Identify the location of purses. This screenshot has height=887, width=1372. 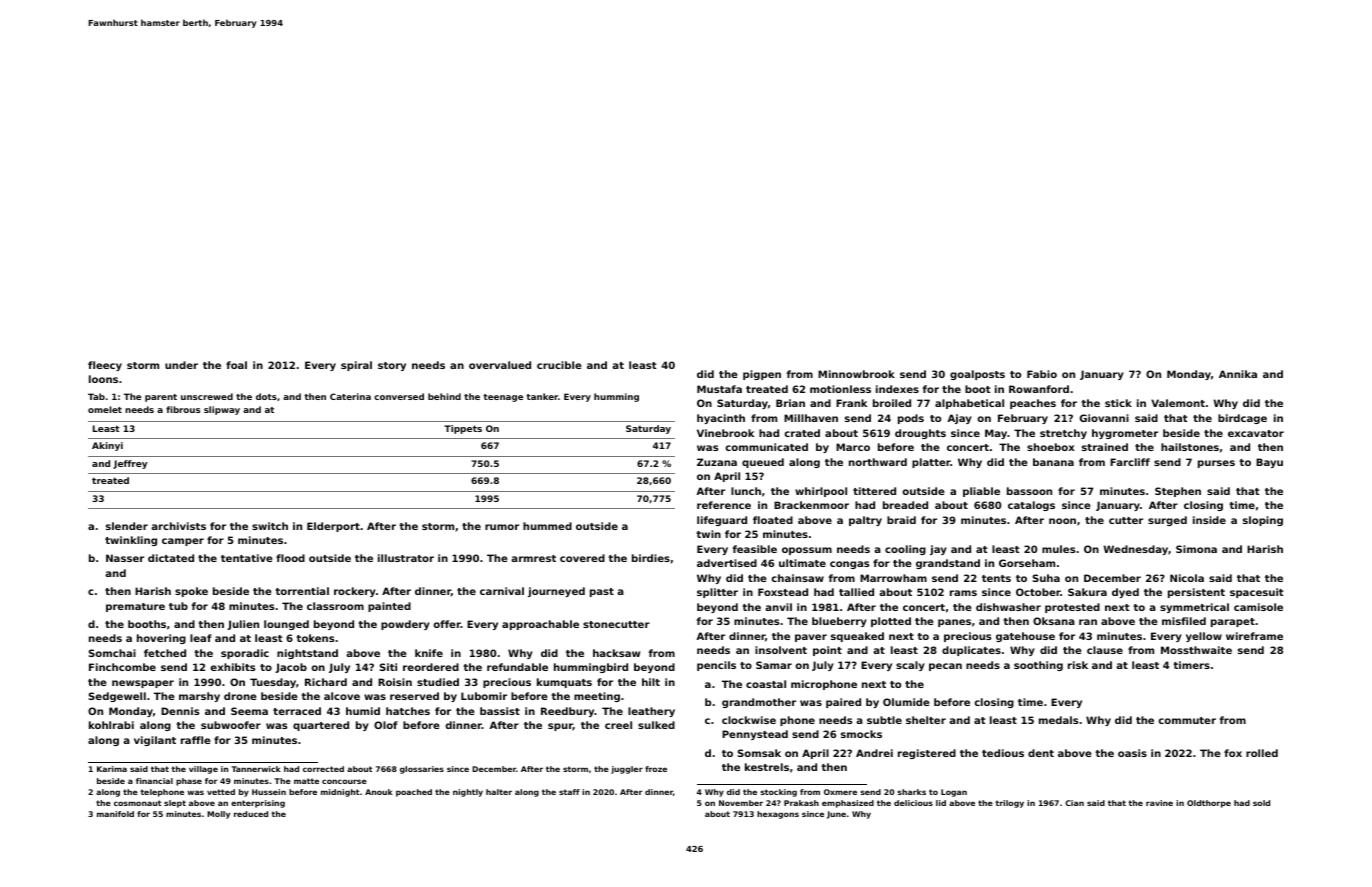
(1216, 464).
